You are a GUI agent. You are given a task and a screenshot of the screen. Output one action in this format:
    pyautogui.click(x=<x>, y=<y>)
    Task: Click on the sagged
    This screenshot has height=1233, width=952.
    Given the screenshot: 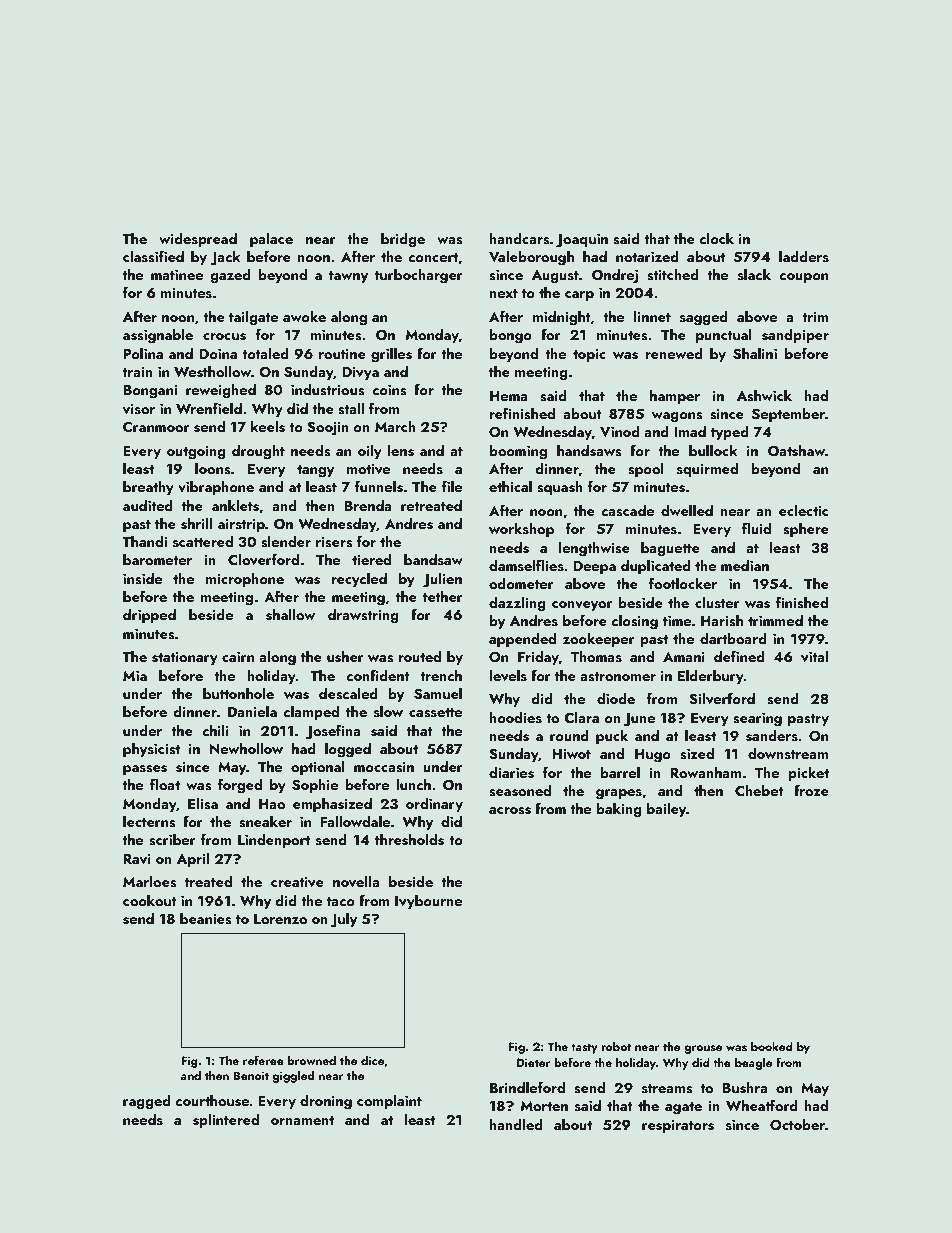 What is the action you would take?
    pyautogui.click(x=704, y=318)
